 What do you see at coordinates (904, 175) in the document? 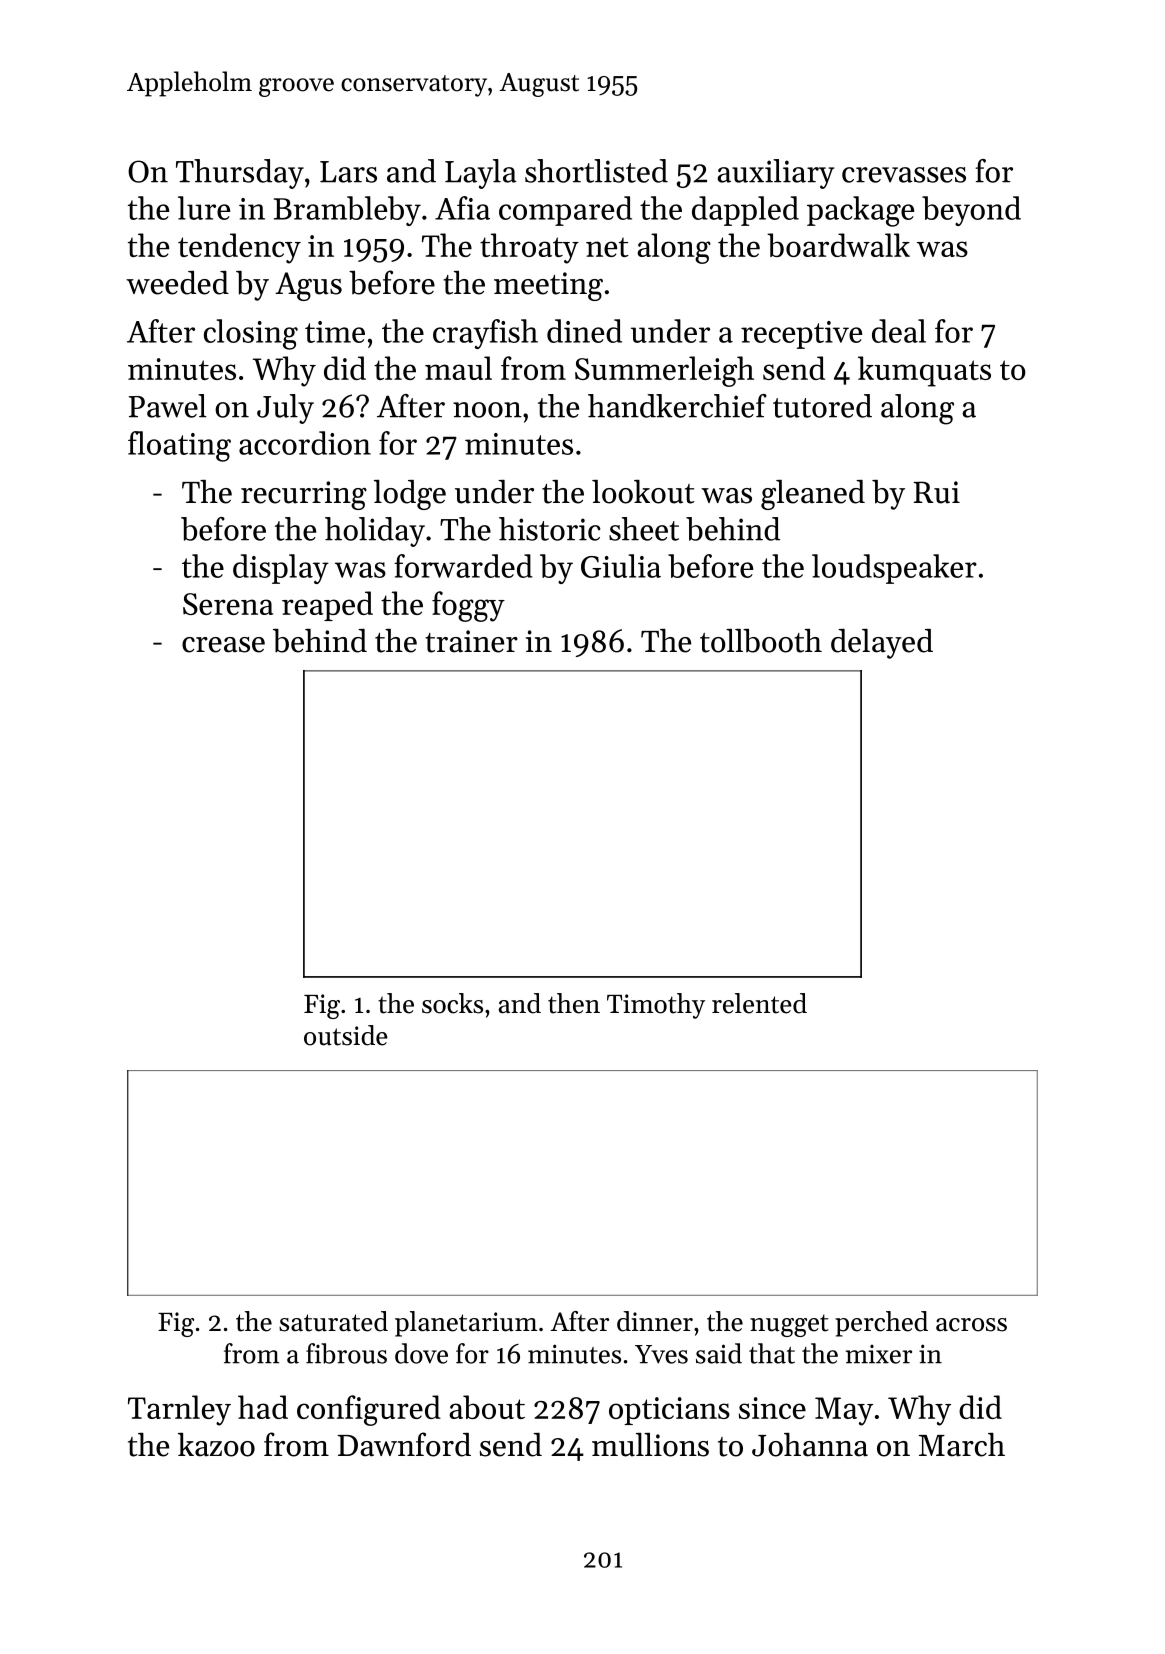
I see `crevasses` at bounding box center [904, 175].
